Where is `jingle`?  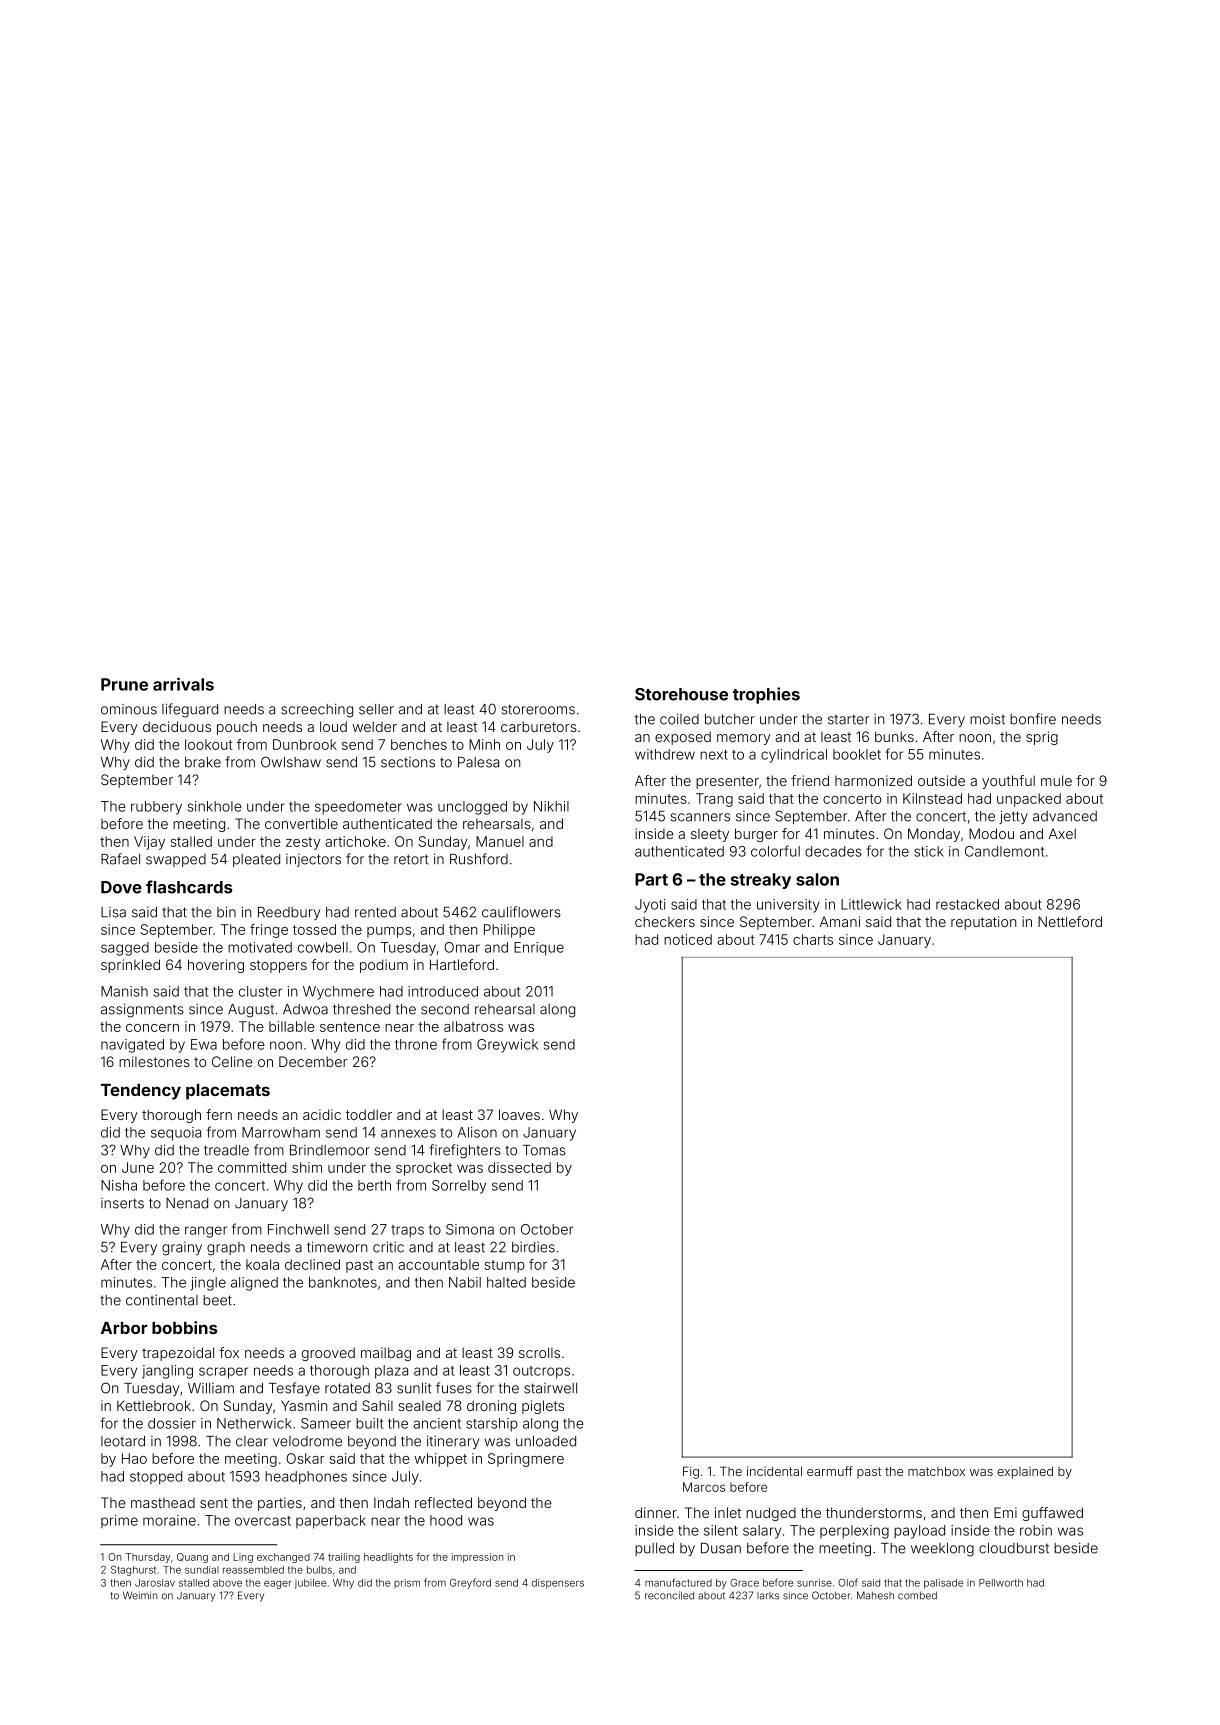 jingle is located at coordinates (208, 1284).
